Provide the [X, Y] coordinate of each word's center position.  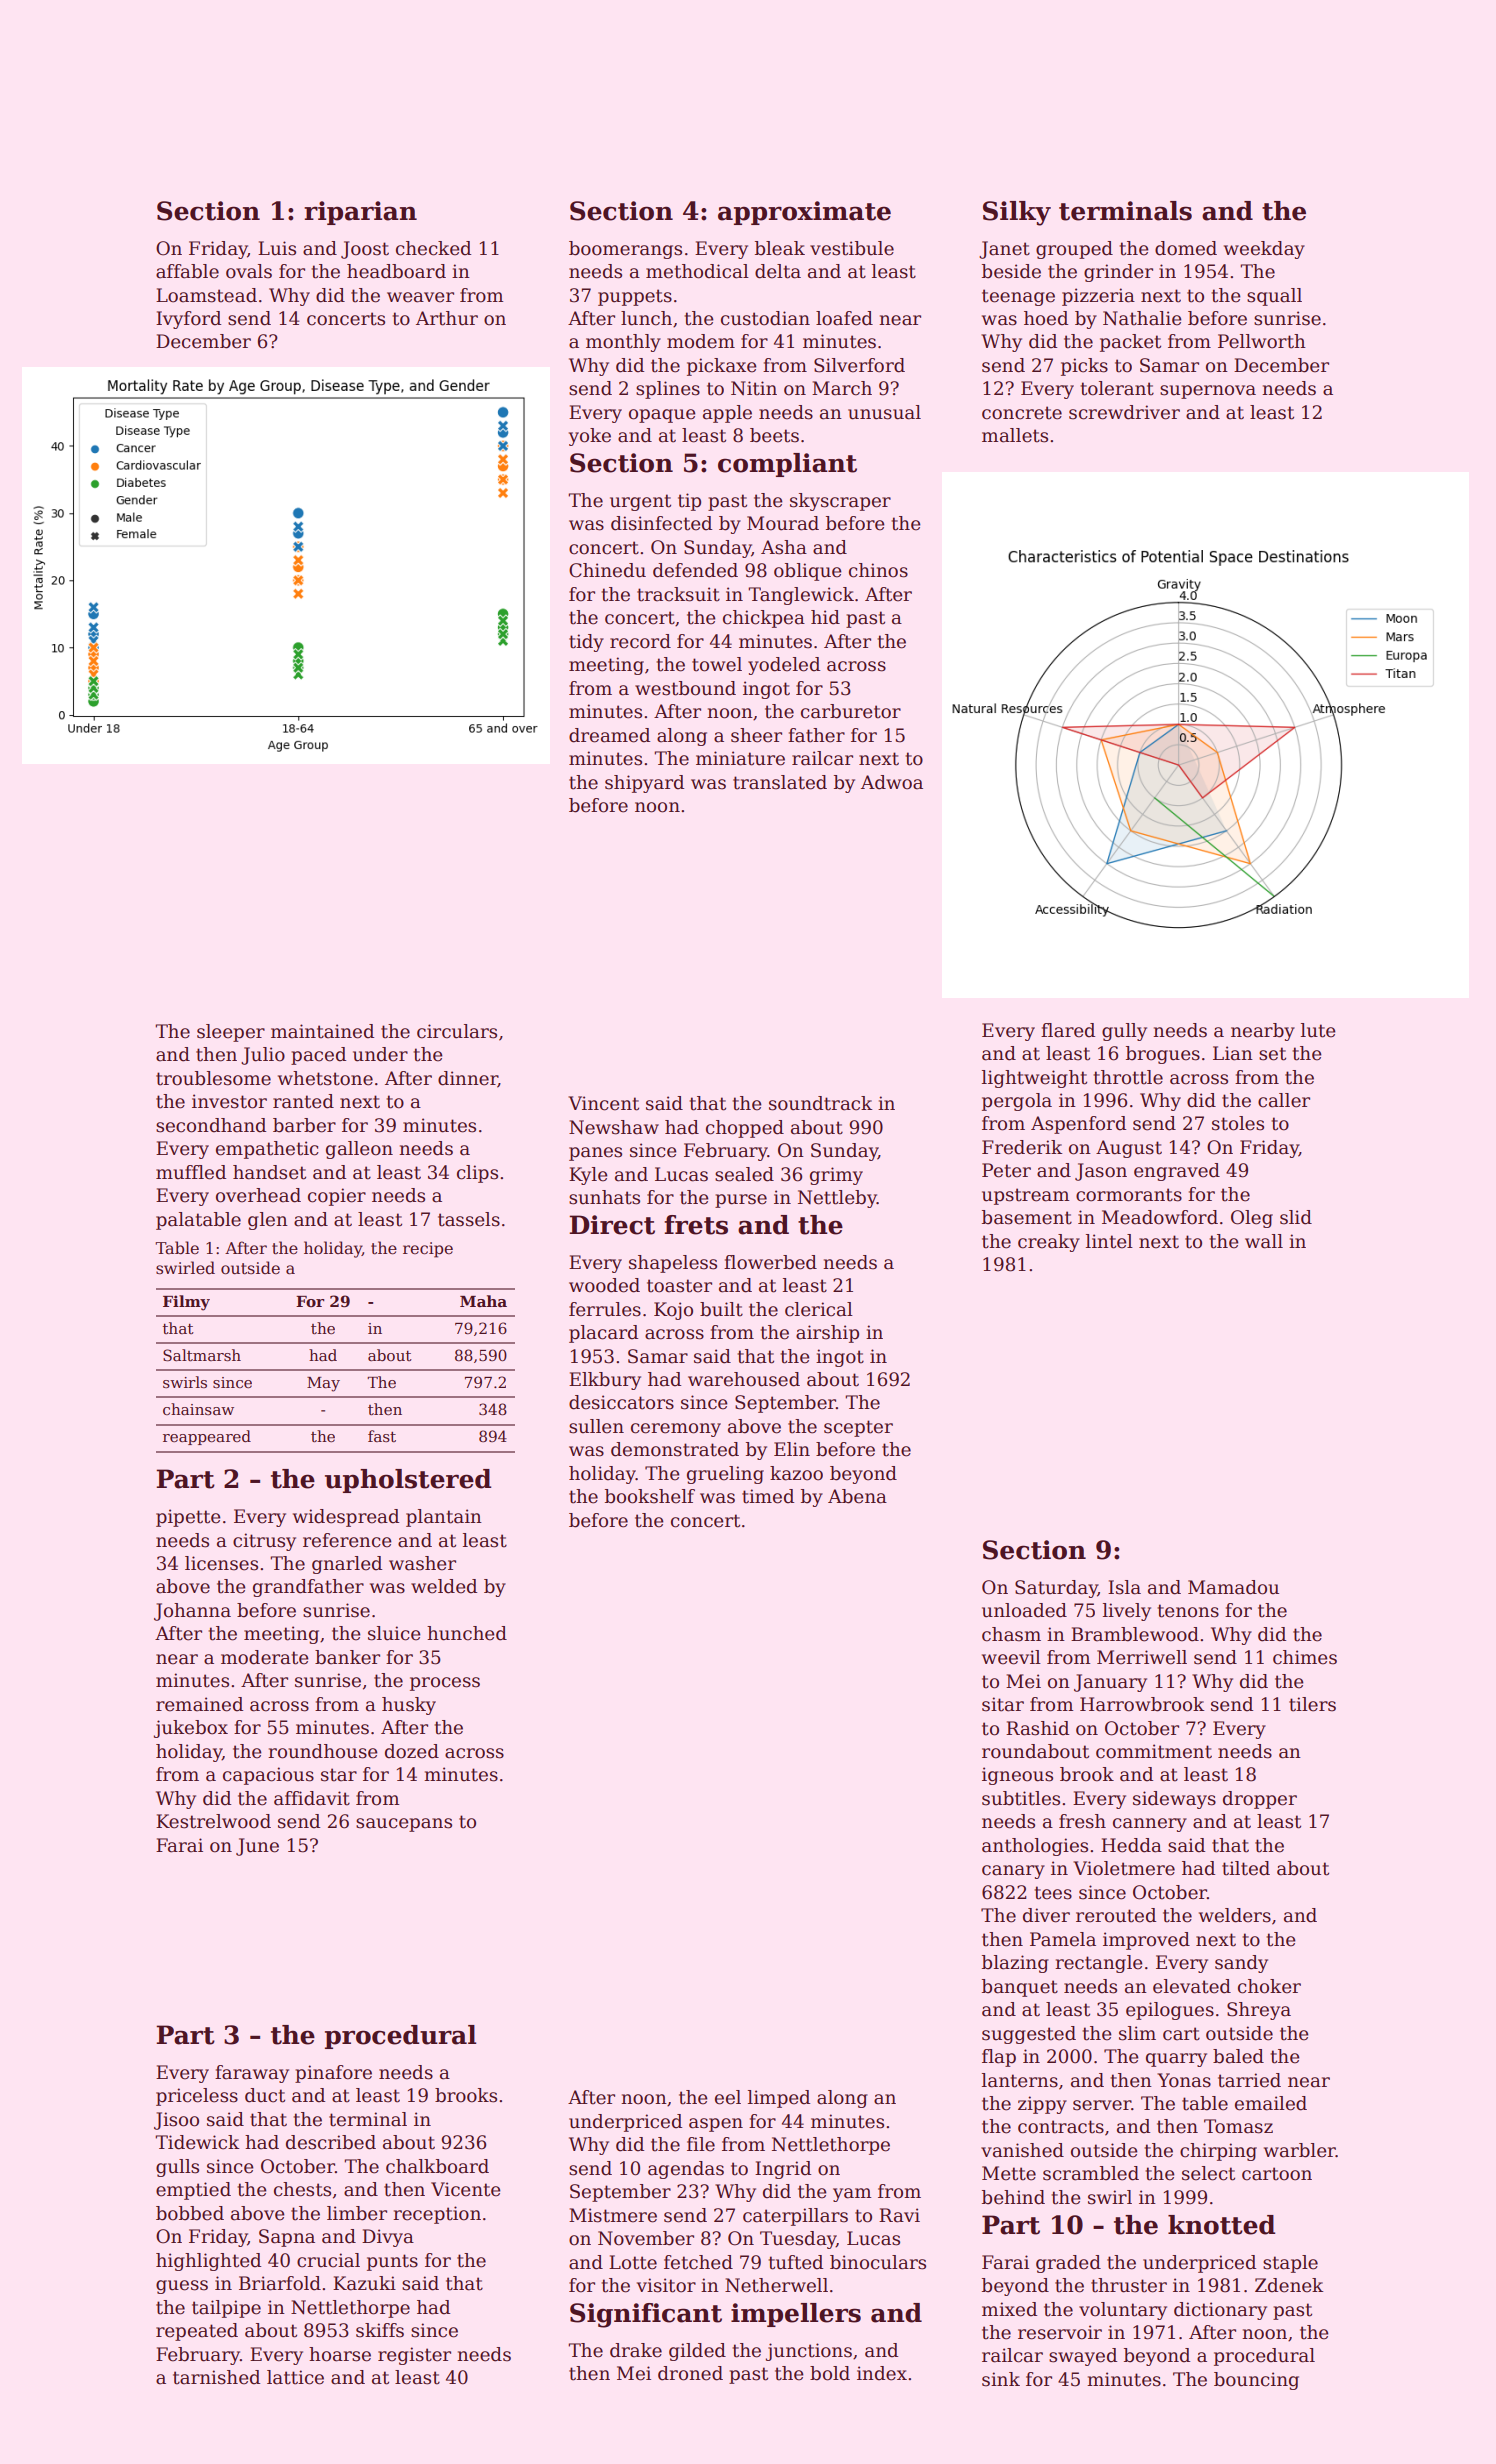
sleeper [231, 1033]
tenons [1188, 1611]
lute [1318, 1030]
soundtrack [820, 1103]
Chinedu [607, 570]
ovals [249, 271]
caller [1284, 1100]
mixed [1009, 2309]
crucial [328, 2260]
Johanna [192, 1612]
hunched [467, 1633]
